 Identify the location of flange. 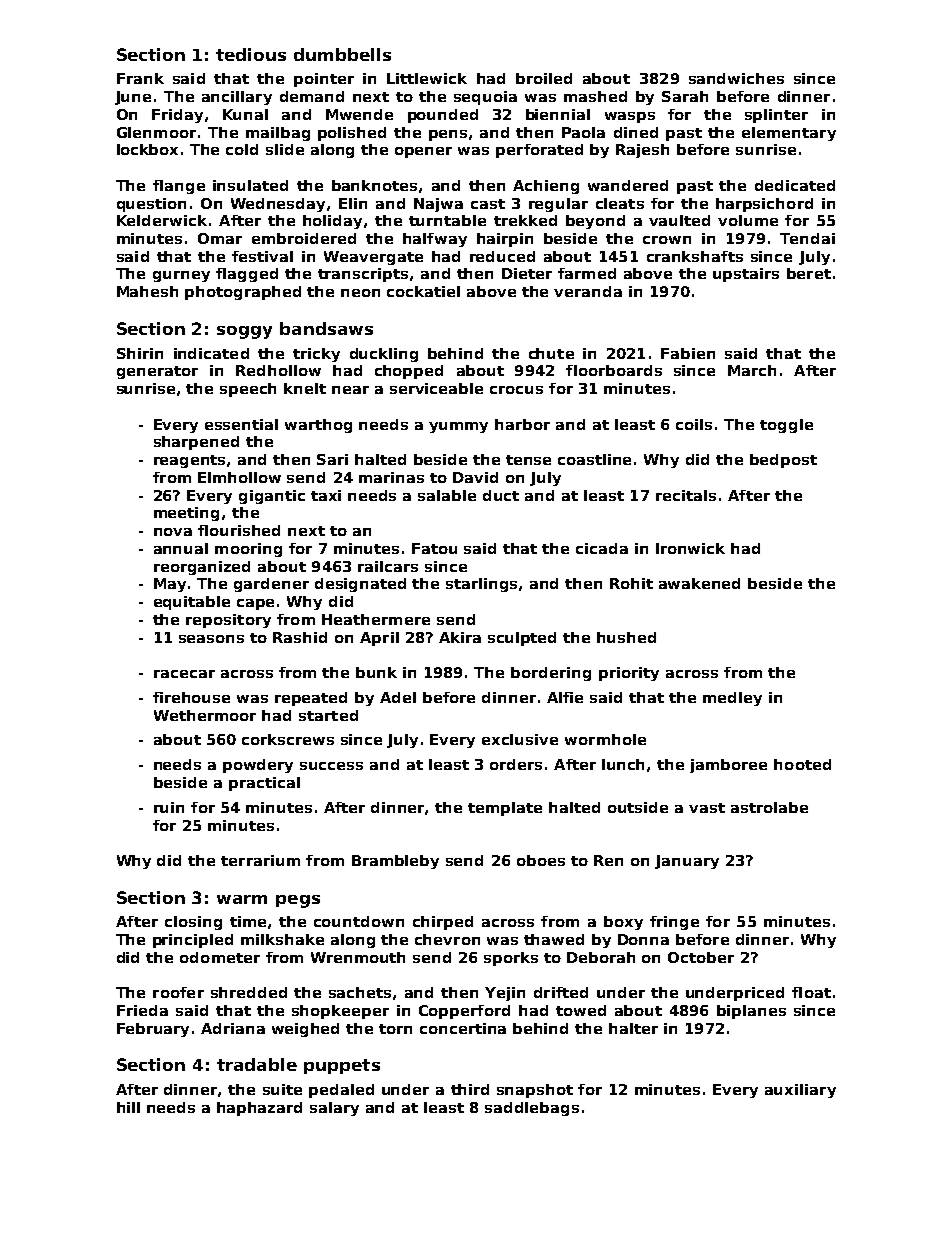
(179, 187).
